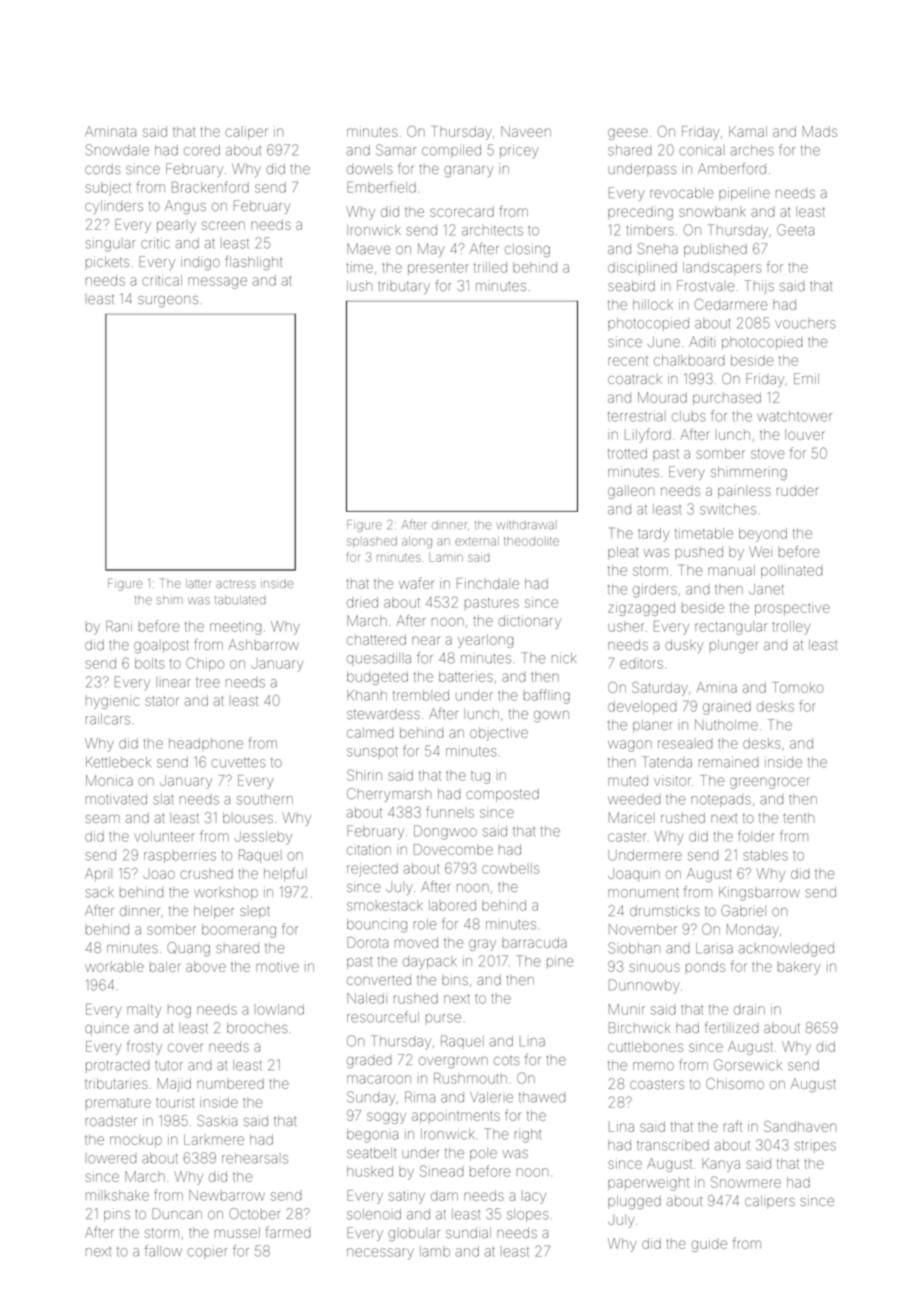 The height and width of the screenshot is (1308, 924). Describe the element at coordinates (477, 541) in the screenshot. I see `external` at that location.
